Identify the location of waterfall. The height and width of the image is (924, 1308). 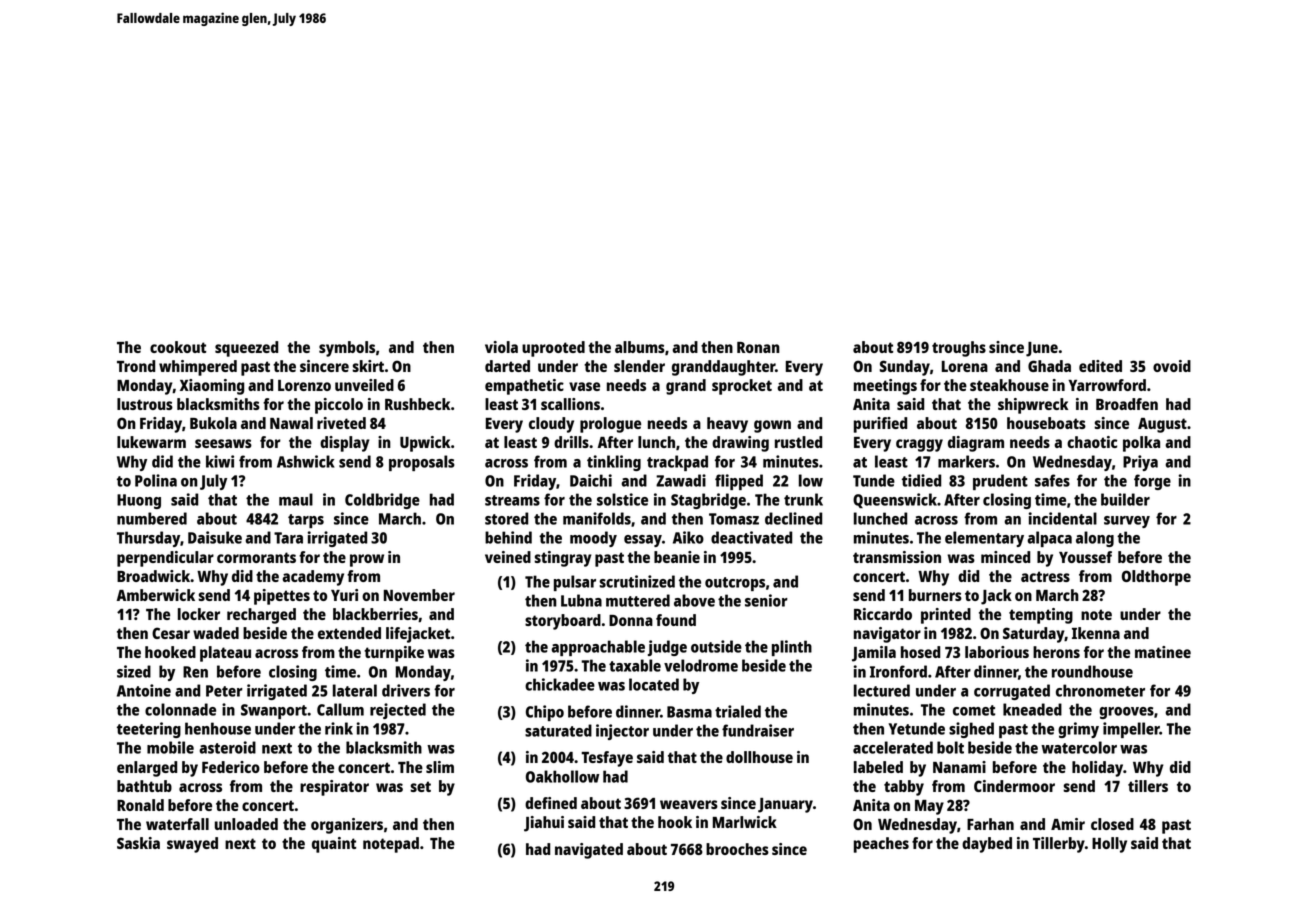
(177, 824).
